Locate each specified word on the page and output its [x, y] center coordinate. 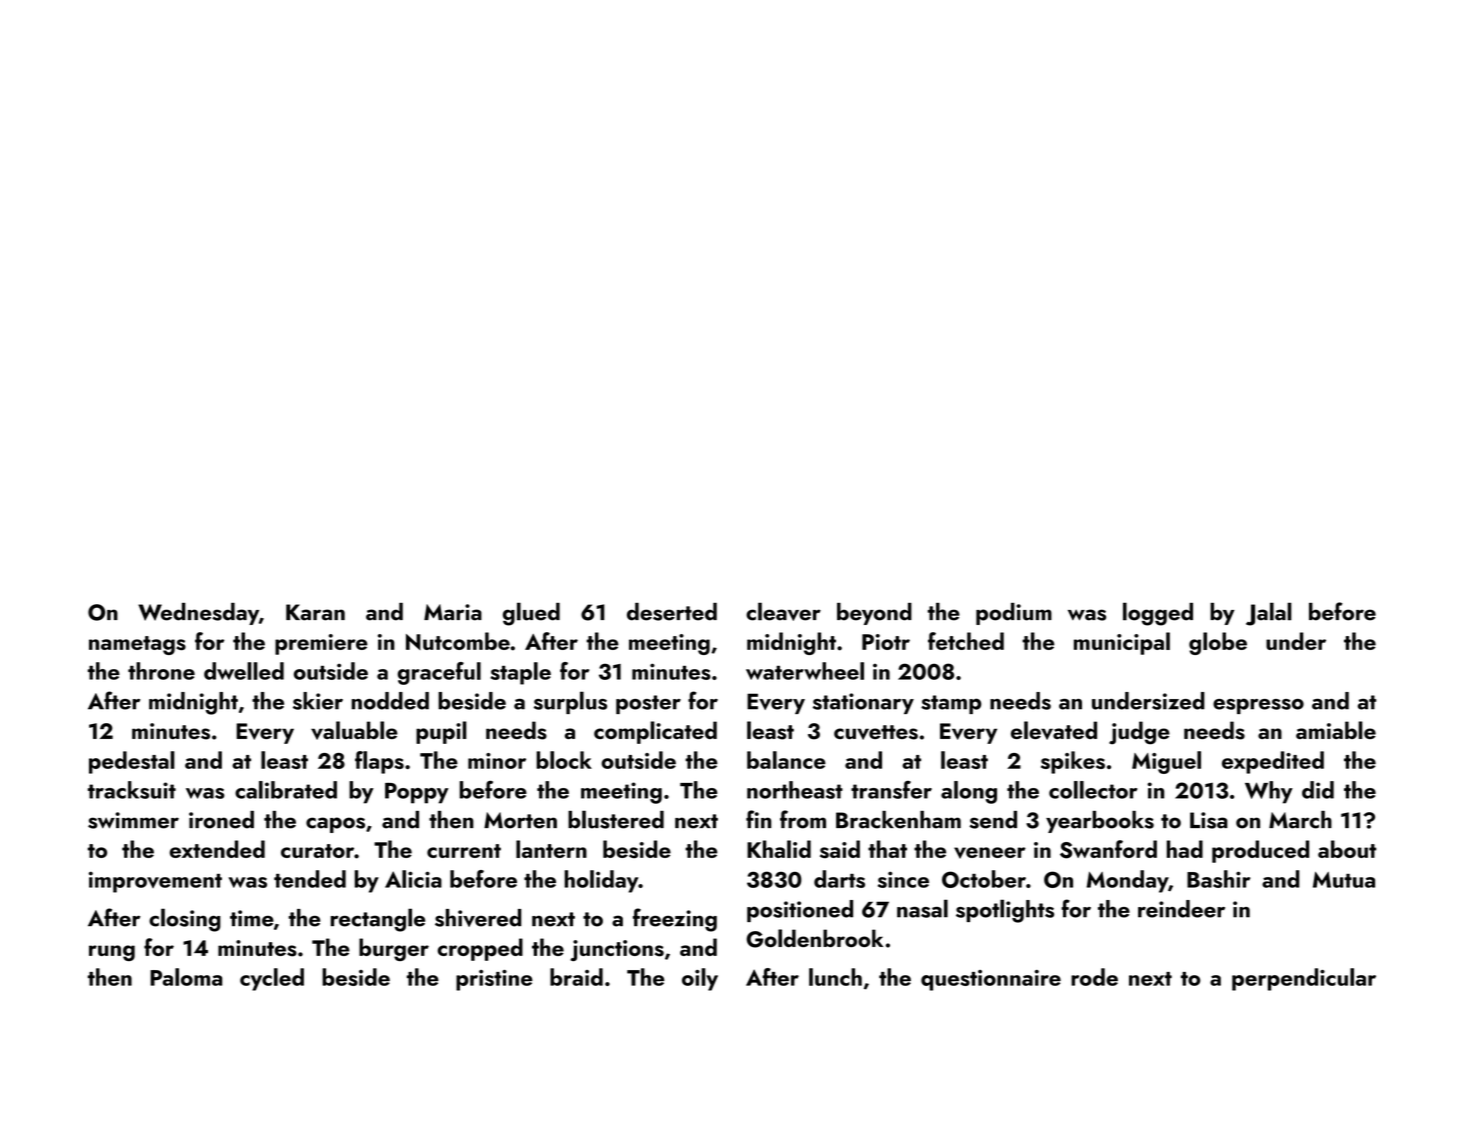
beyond [874, 614]
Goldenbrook [815, 938]
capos [335, 825]
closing [185, 920]
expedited [1273, 762]
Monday [1127, 881]
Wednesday [198, 614]
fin [758, 819]
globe [1218, 643]
